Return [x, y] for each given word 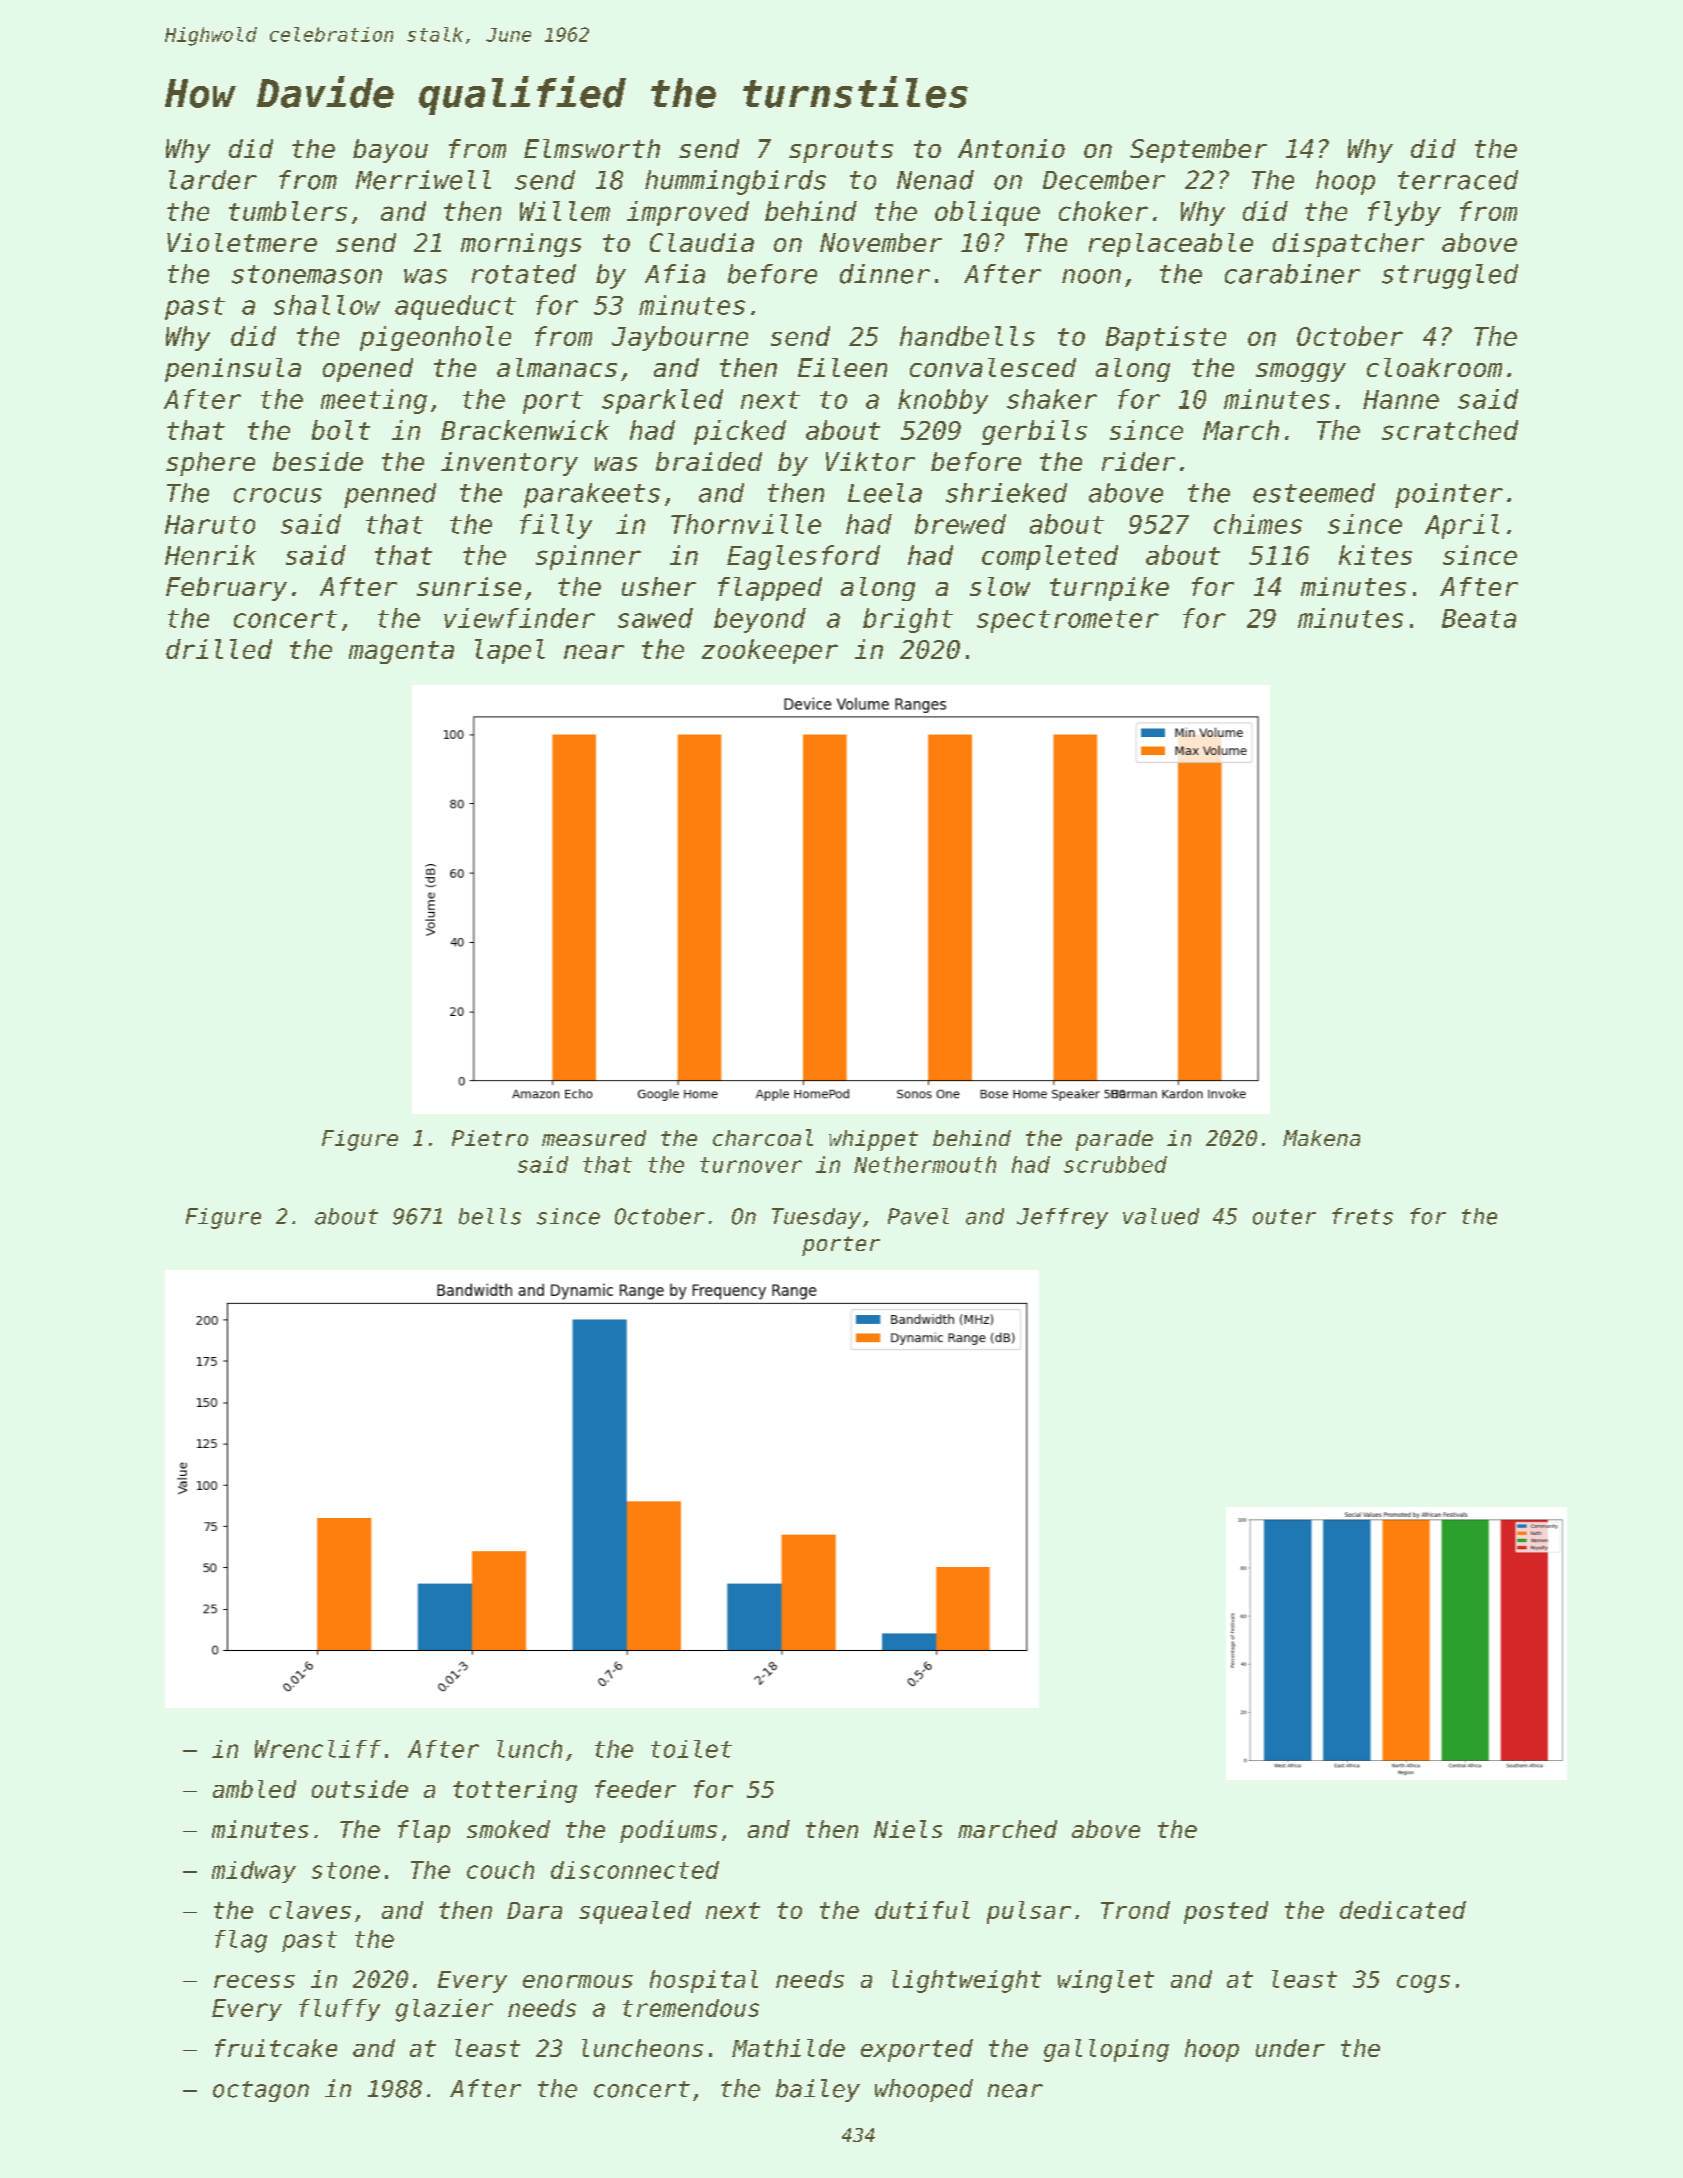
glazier [444, 2010]
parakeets [592, 495]
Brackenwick [525, 430]
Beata [1479, 618]
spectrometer [1068, 621]
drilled [219, 649]
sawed [655, 618]
